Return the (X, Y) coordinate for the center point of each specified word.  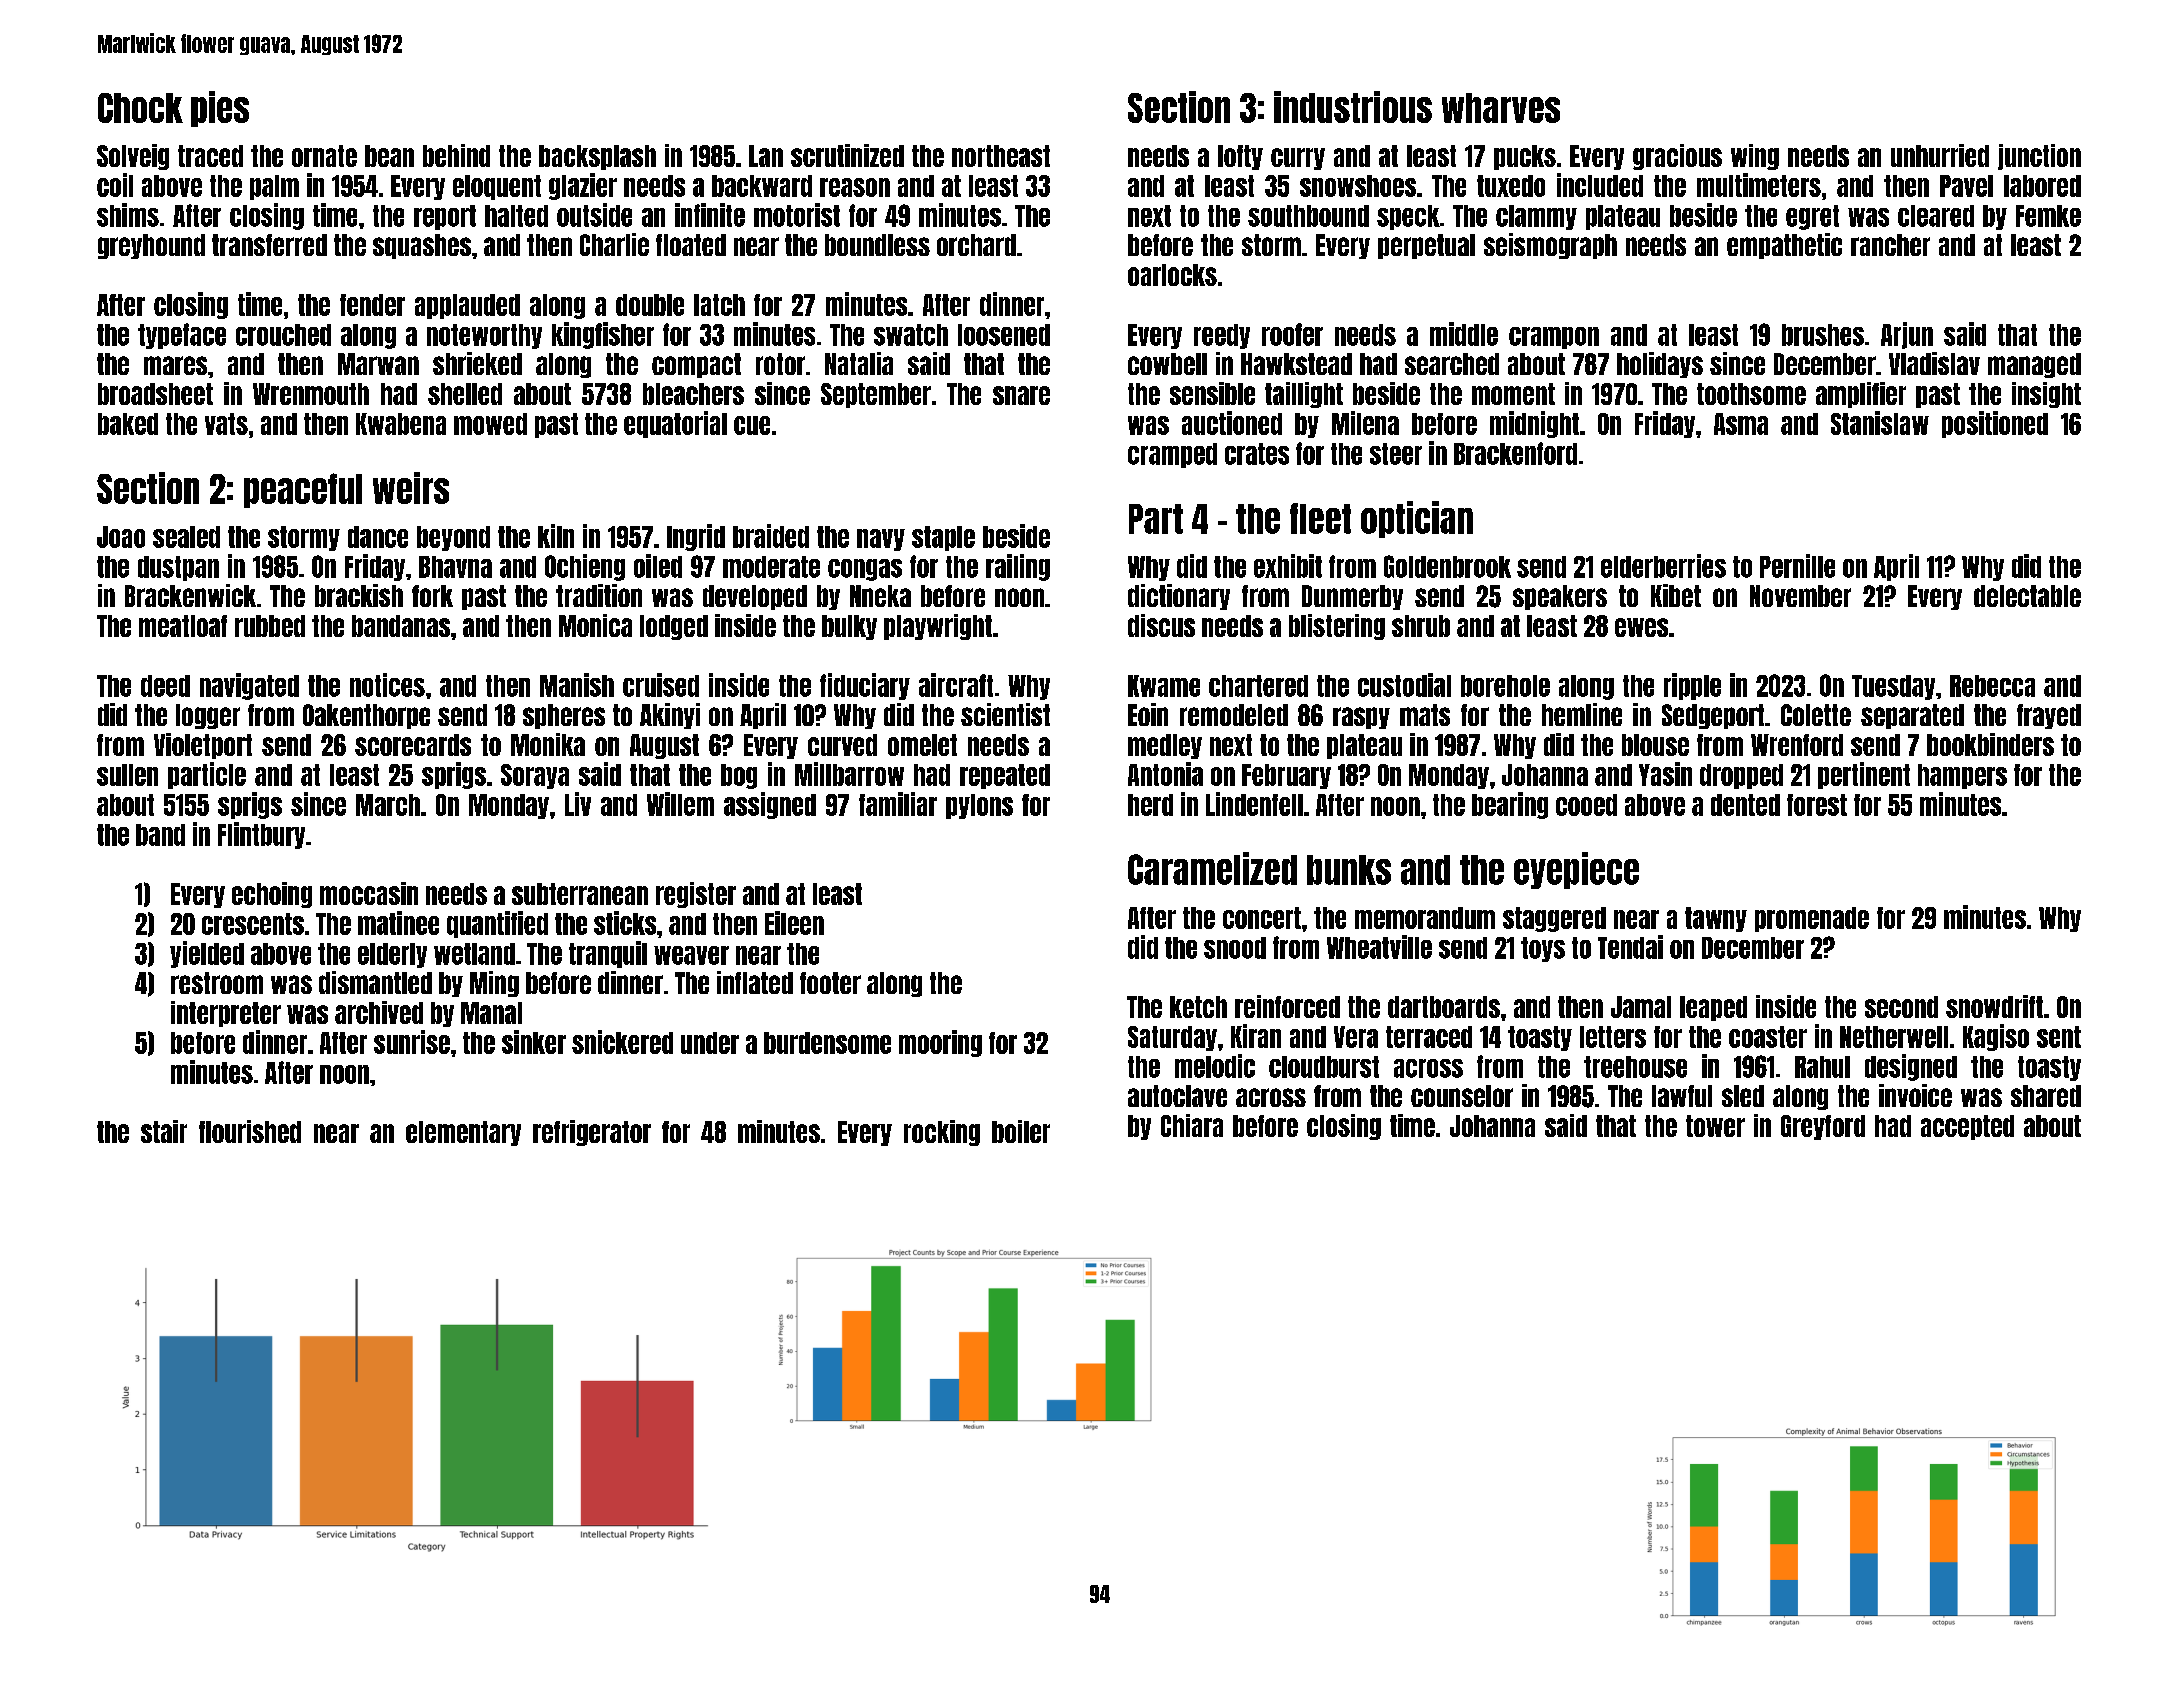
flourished (250, 1131)
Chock (140, 108)
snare (1021, 395)
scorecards (413, 745)
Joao (121, 537)
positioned (1995, 424)
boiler (1021, 1131)
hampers (1962, 776)
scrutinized (847, 155)
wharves (1501, 108)
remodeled (1234, 715)
